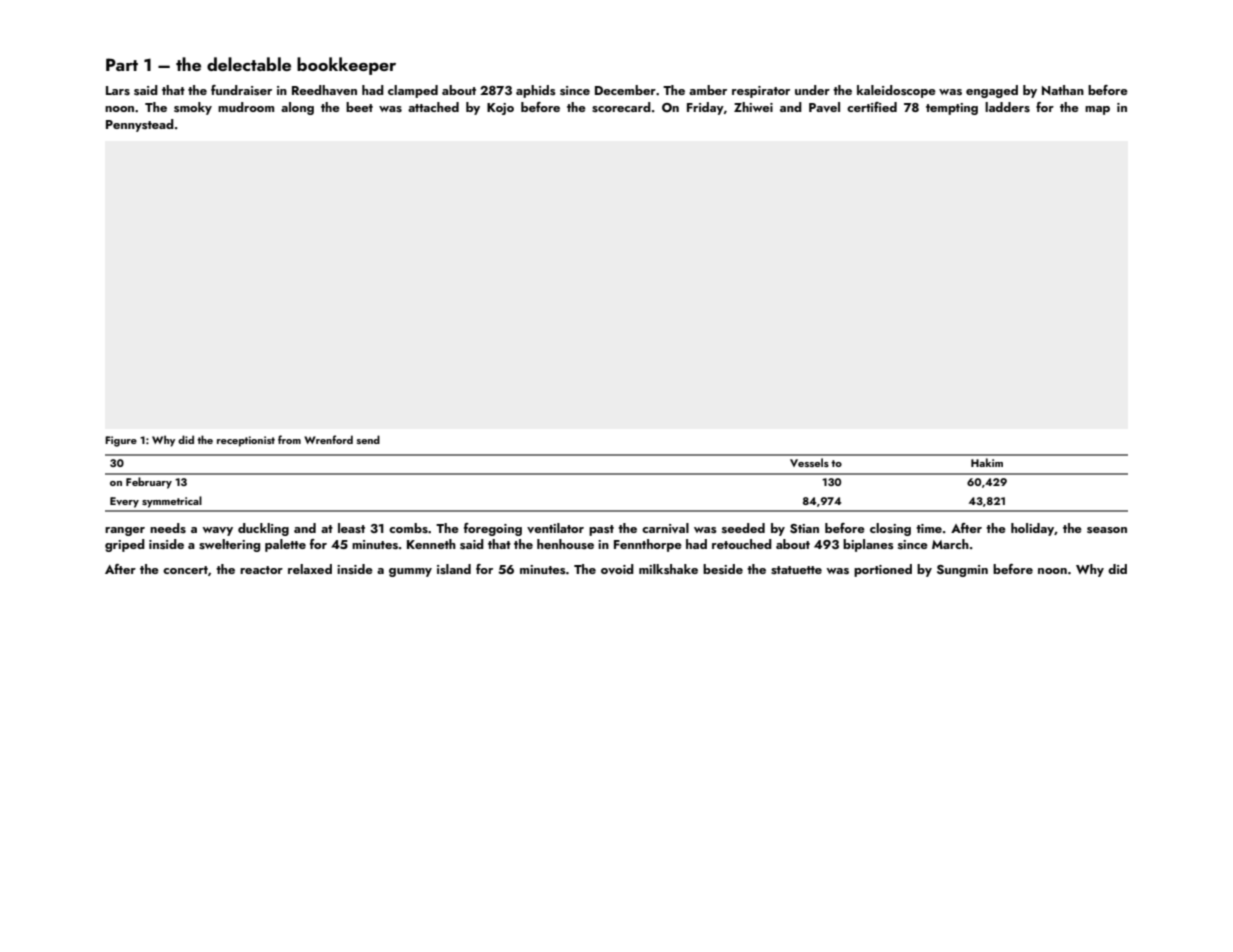 The width and height of the document is (1233, 952). I want to click on attached, so click(433, 107).
